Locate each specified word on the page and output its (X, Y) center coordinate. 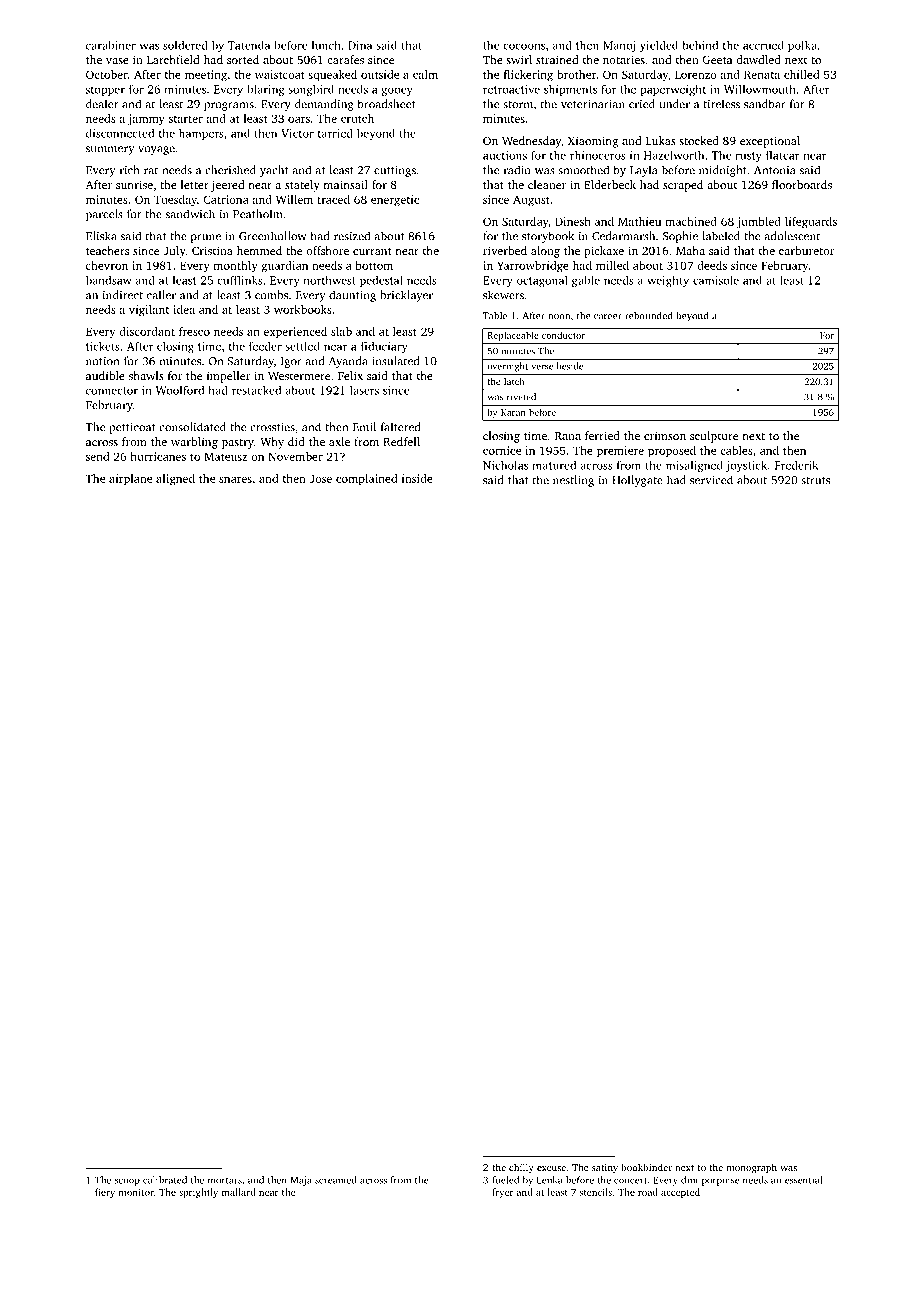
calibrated (165, 1180)
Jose (320, 478)
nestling (573, 481)
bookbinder (646, 1167)
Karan (513, 412)
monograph (752, 1168)
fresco (194, 331)
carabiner (111, 45)
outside (380, 74)
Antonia (774, 170)
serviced (711, 480)
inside (417, 478)
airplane (130, 480)
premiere (620, 452)
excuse (551, 1168)
